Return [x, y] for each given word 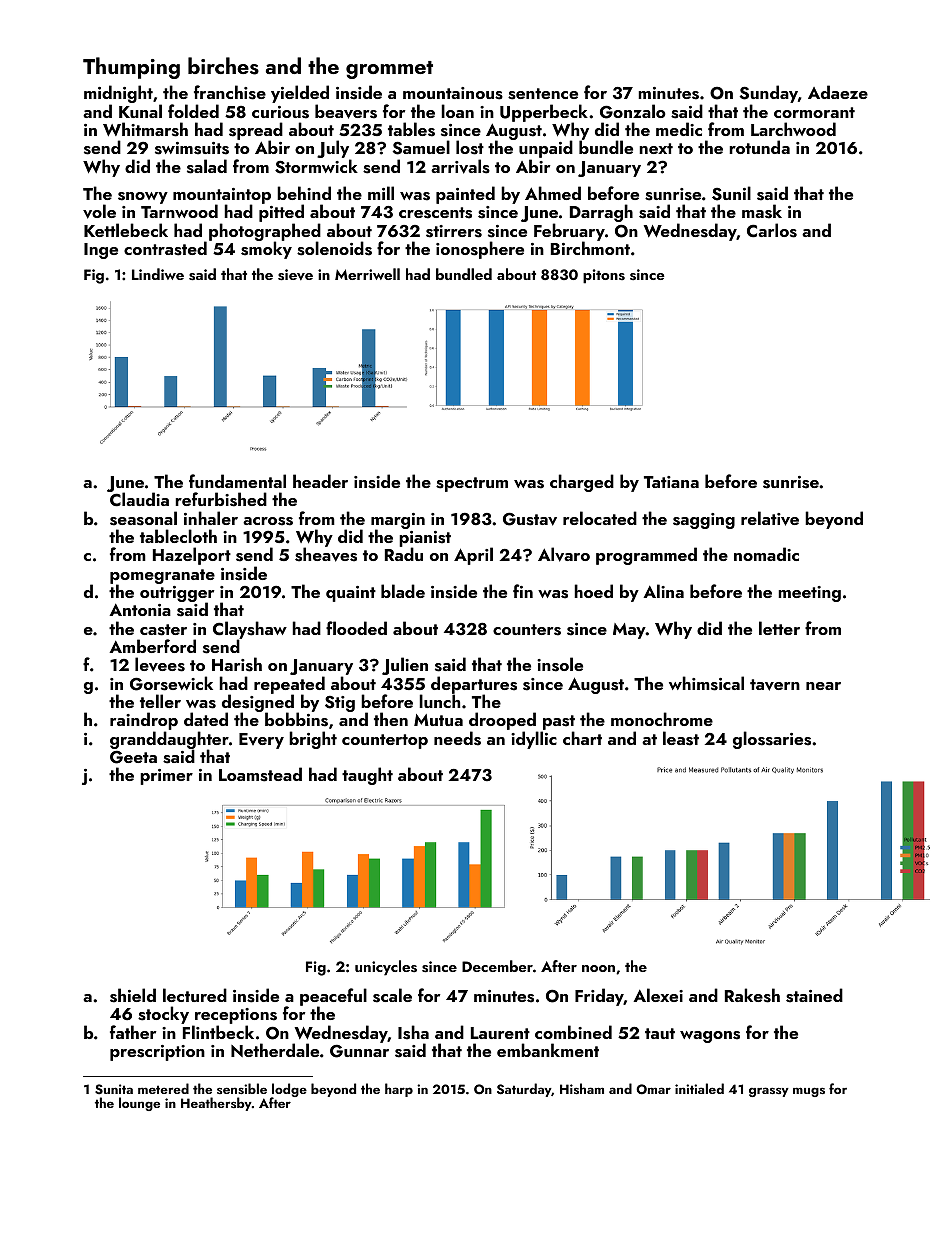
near [823, 686]
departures [474, 685]
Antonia [140, 610]
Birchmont [590, 248]
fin [523, 591]
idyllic [534, 740]
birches [223, 66]
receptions [236, 1016]
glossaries [772, 740]
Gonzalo [633, 111]
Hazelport [192, 556]
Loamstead [260, 774]
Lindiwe [158, 274]
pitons [604, 276]
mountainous [453, 93]
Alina [663, 591]
